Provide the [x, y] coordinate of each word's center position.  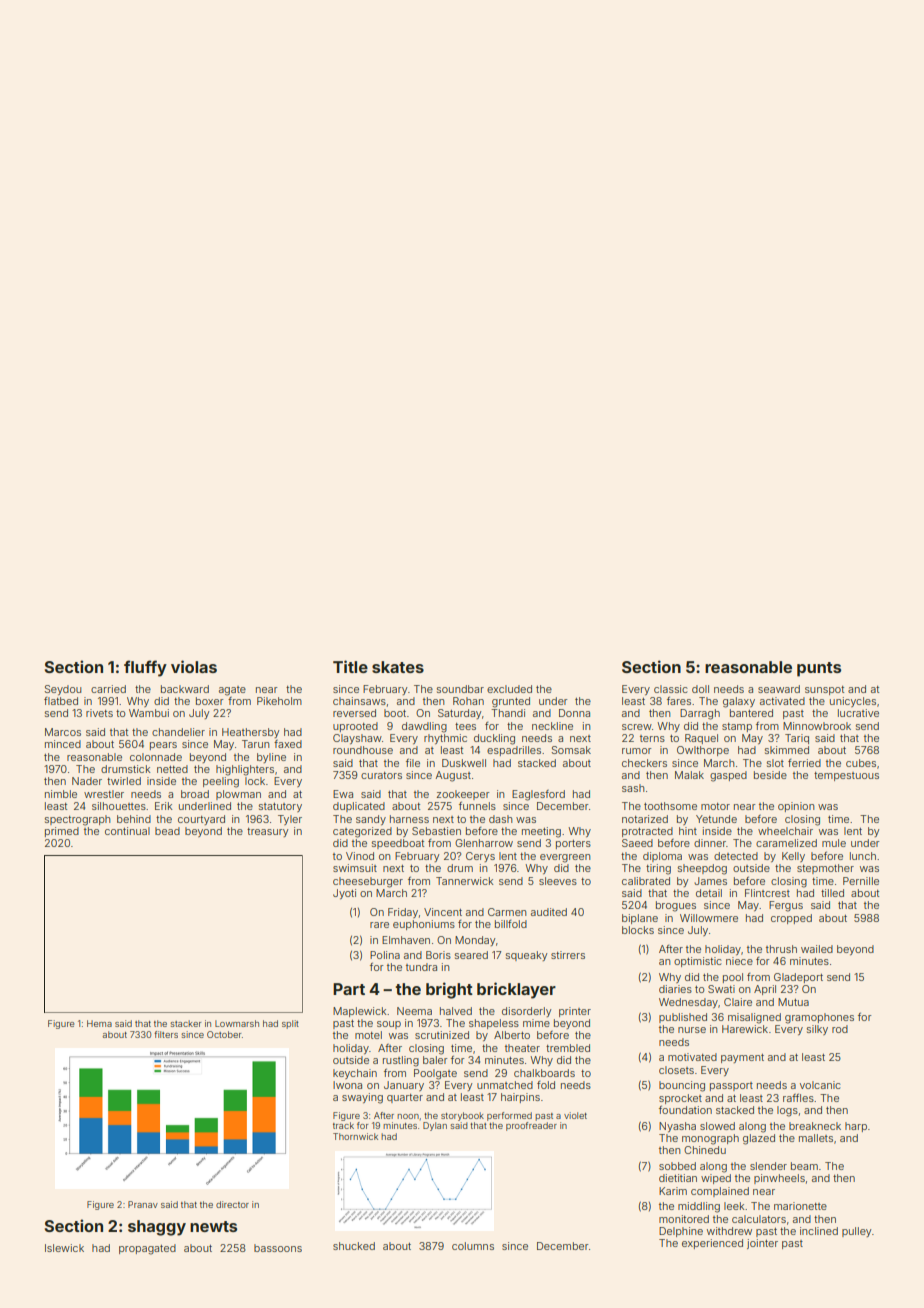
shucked [354, 1246]
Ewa [343, 794]
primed [62, 832]
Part [349, 989]
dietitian [678, 1178]
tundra [421, 967]
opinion [796, 807]
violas [194, 666]
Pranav [143, 1204]
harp [856, 1127]
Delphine [681, 1232]
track [343, 1125]
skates [398, 667]
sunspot [824, 690]
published [683, 1018]
